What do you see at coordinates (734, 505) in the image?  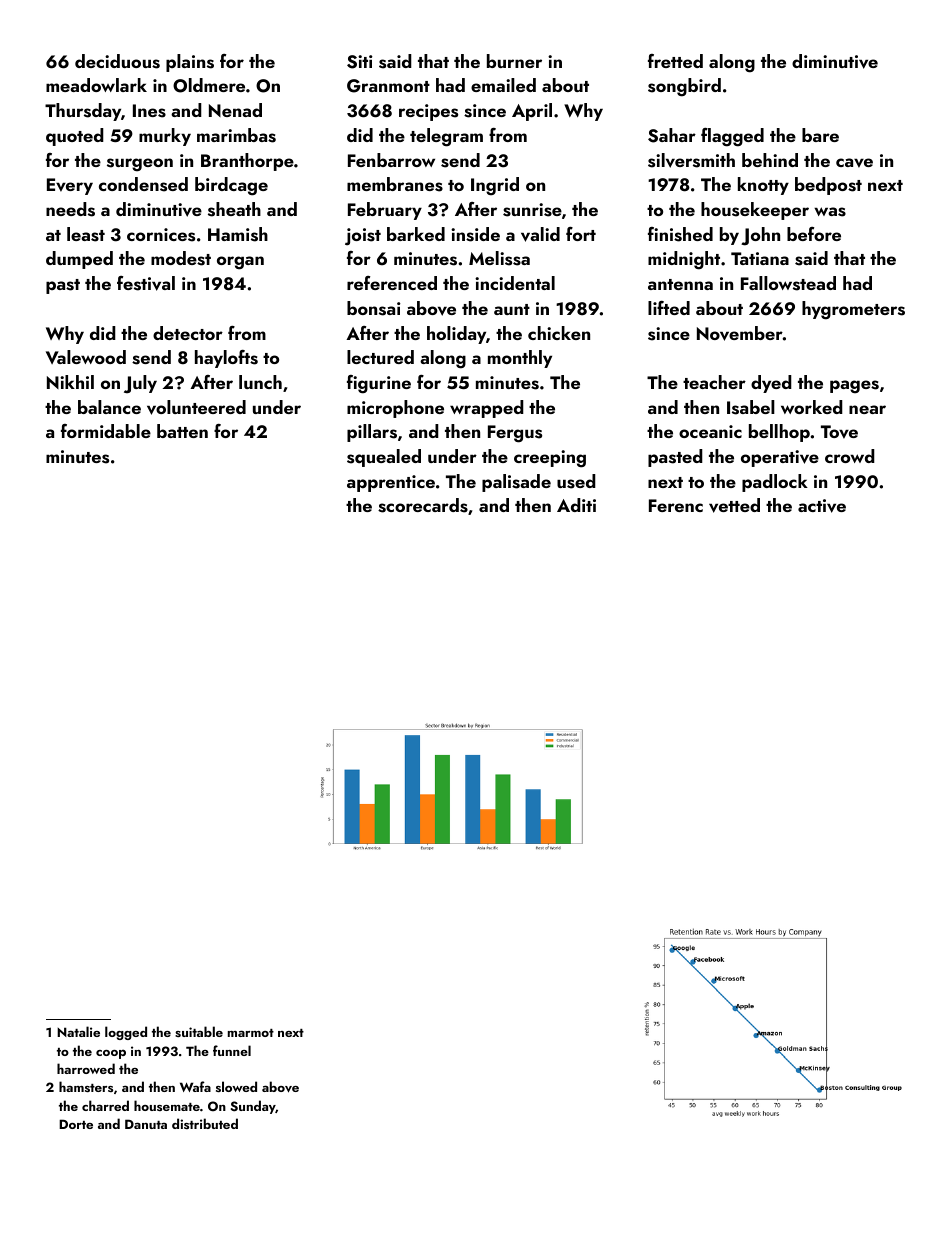 I see `vetted` at bounding box center [734, 505].
